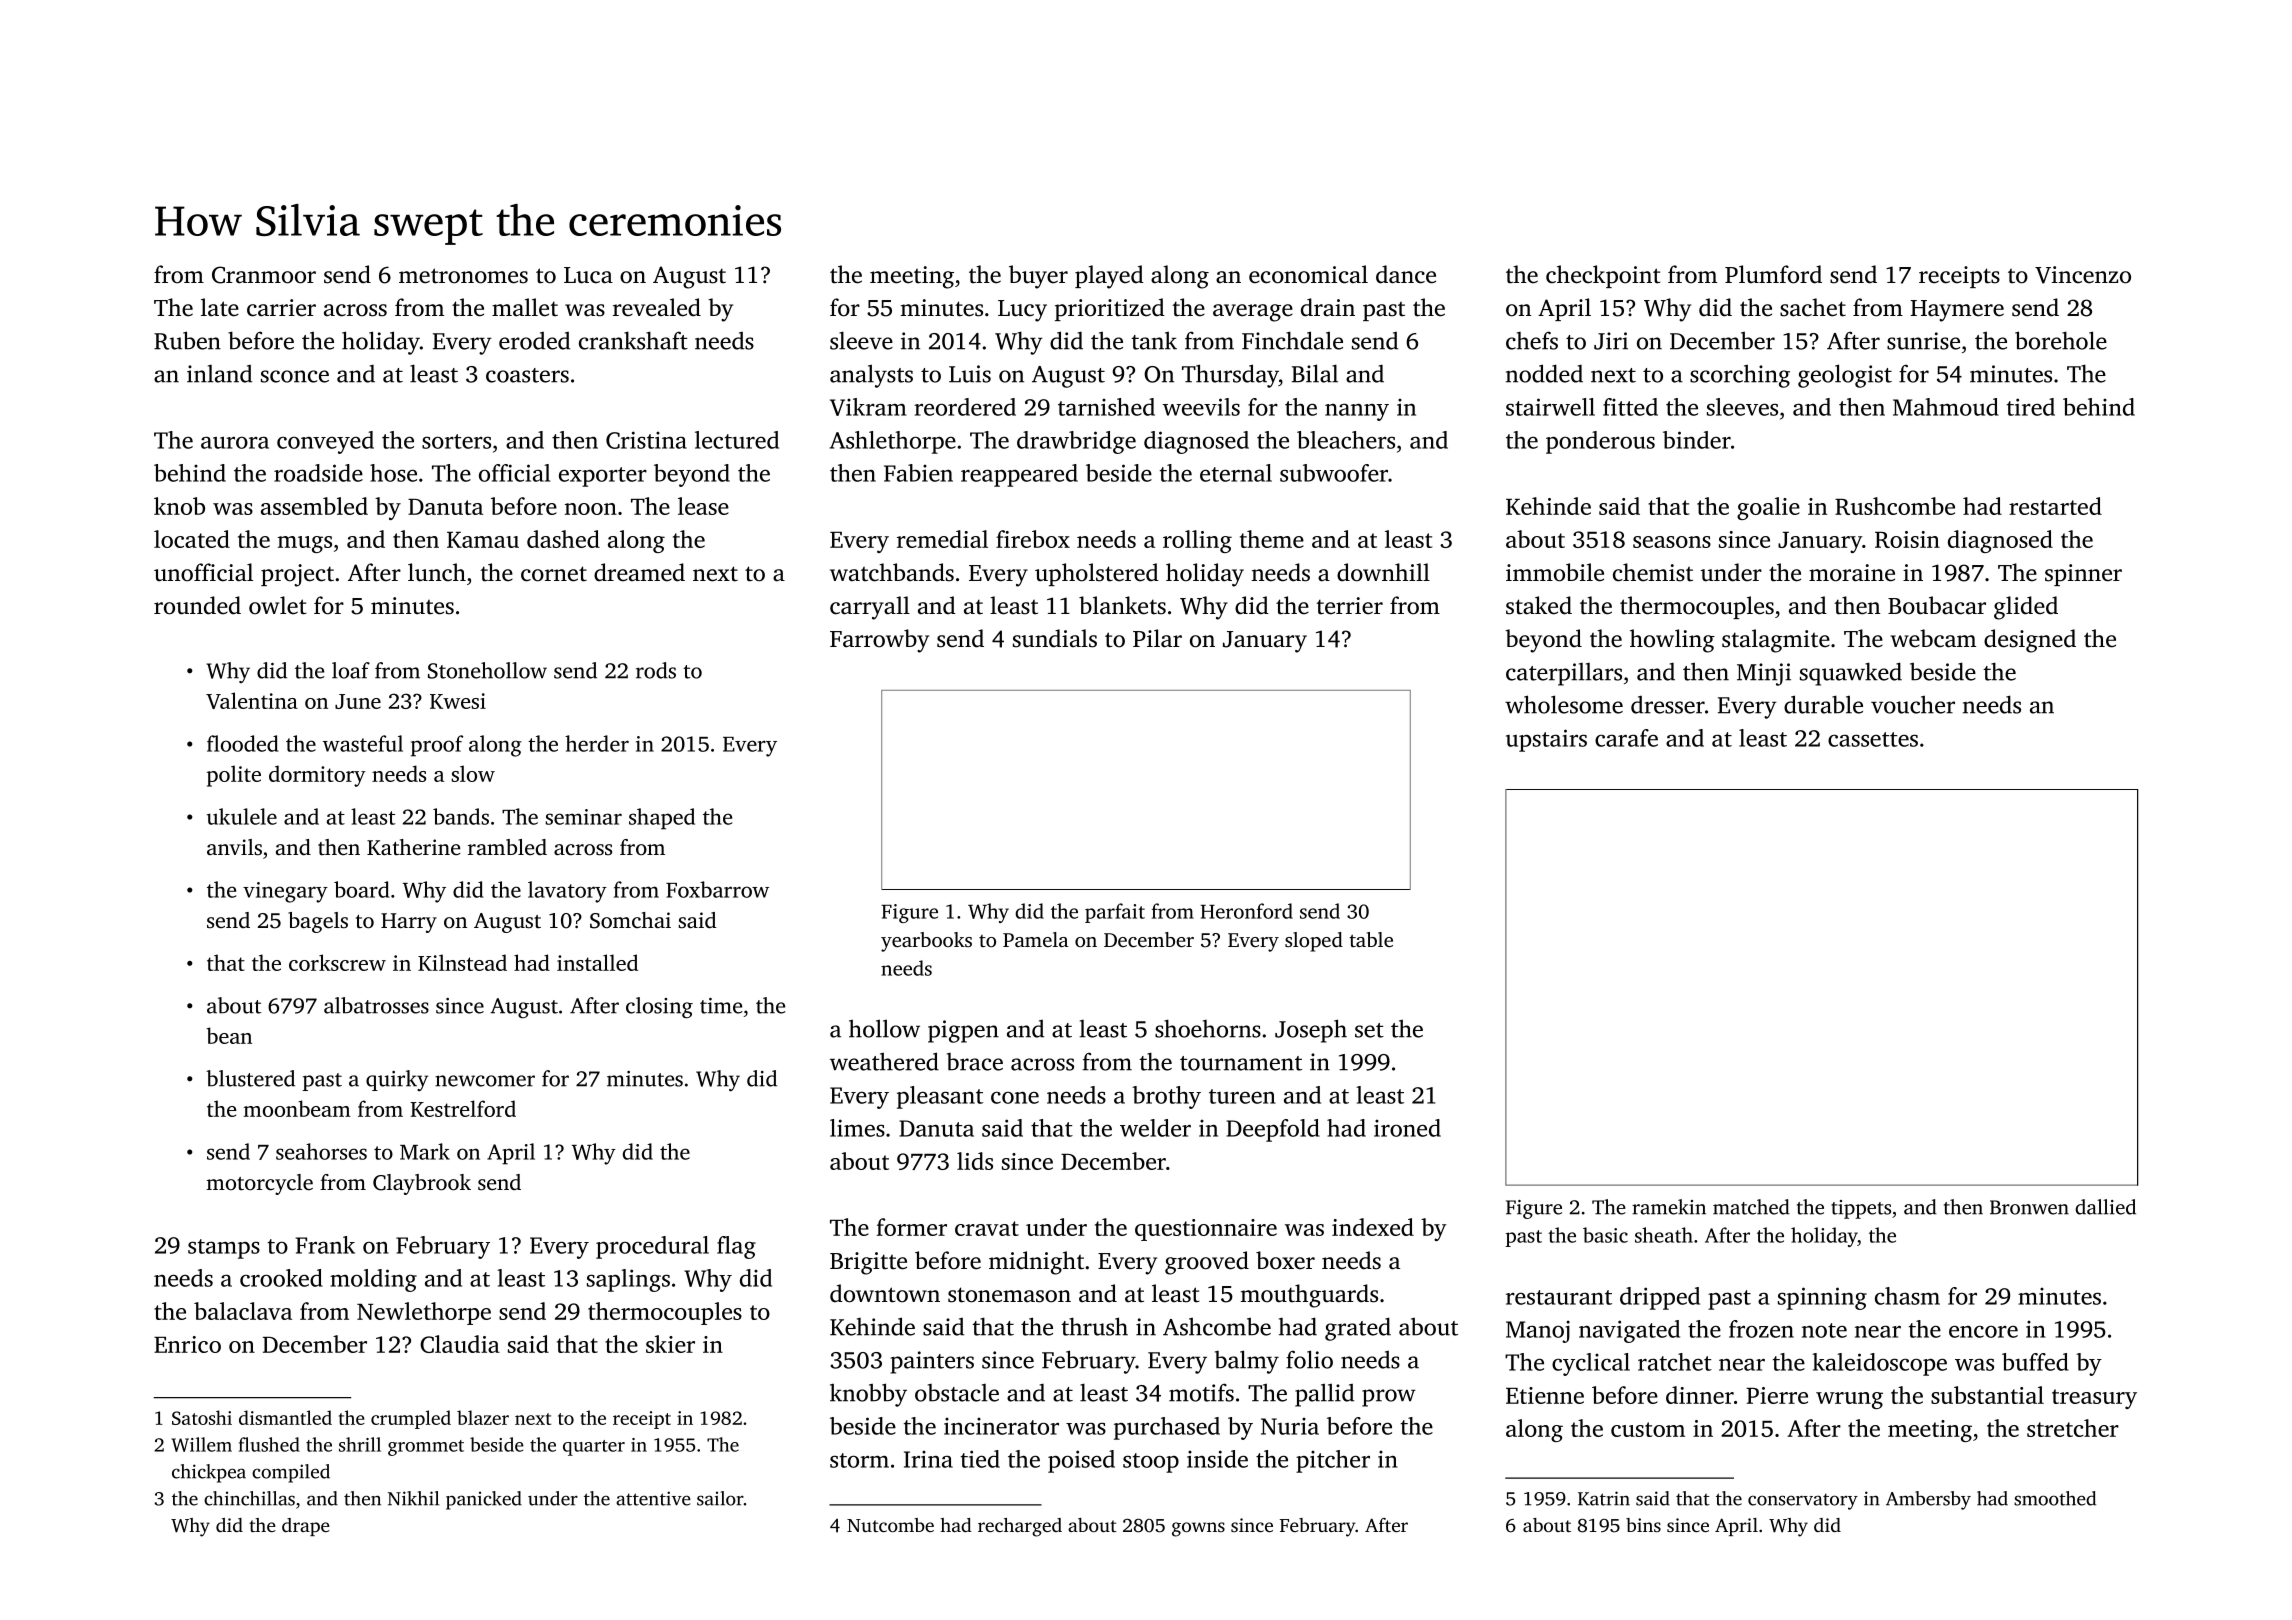 The width and height of the screenshot is (2292, 1620). What do you see at coordinates (1038, 277) in the screenshot?
I see `buyer` at bounding box center [1038, 277].
